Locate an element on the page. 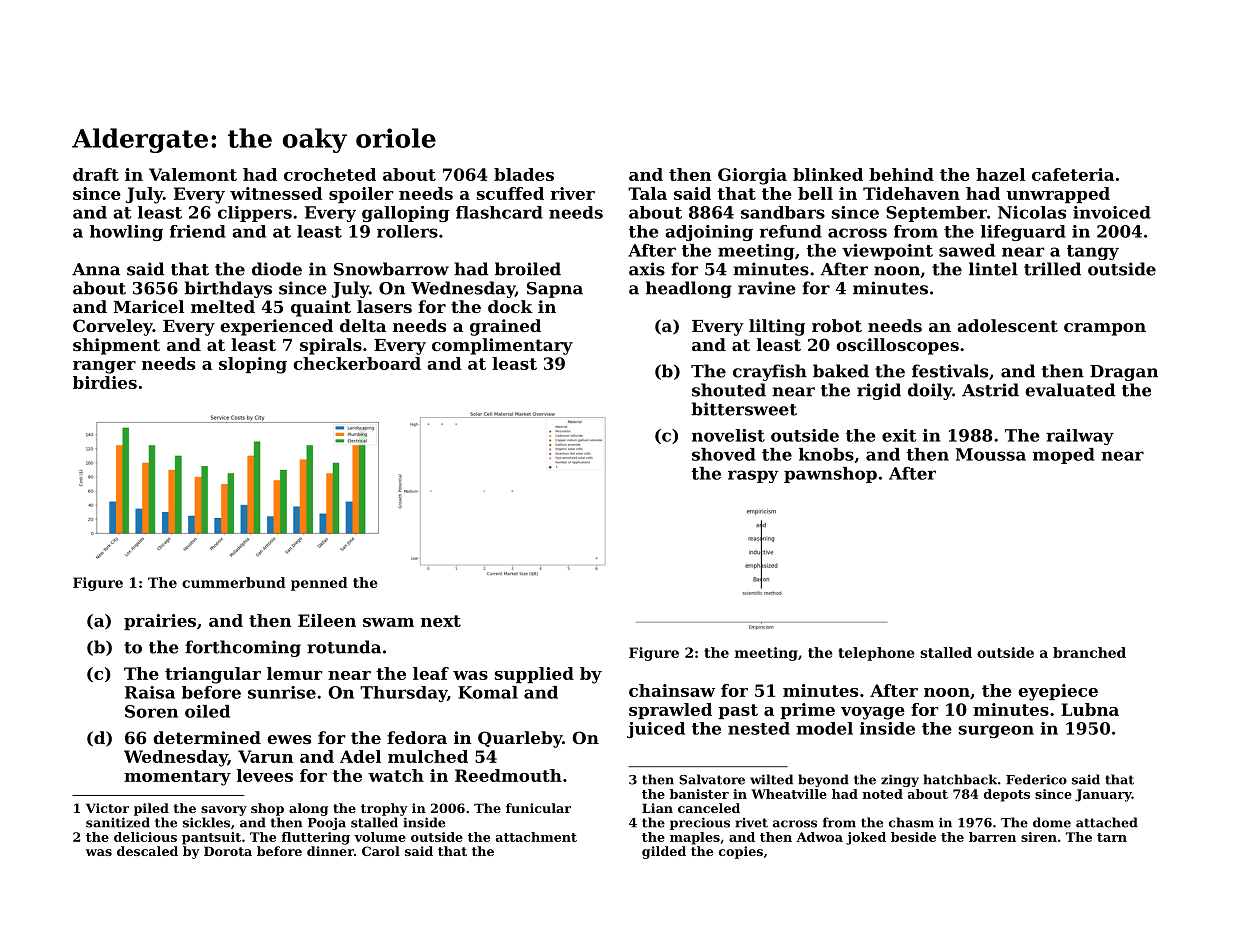 Image resolution: width=1233 pixels, height=952 pixels. gilded is located at coordinates (664, 852).
